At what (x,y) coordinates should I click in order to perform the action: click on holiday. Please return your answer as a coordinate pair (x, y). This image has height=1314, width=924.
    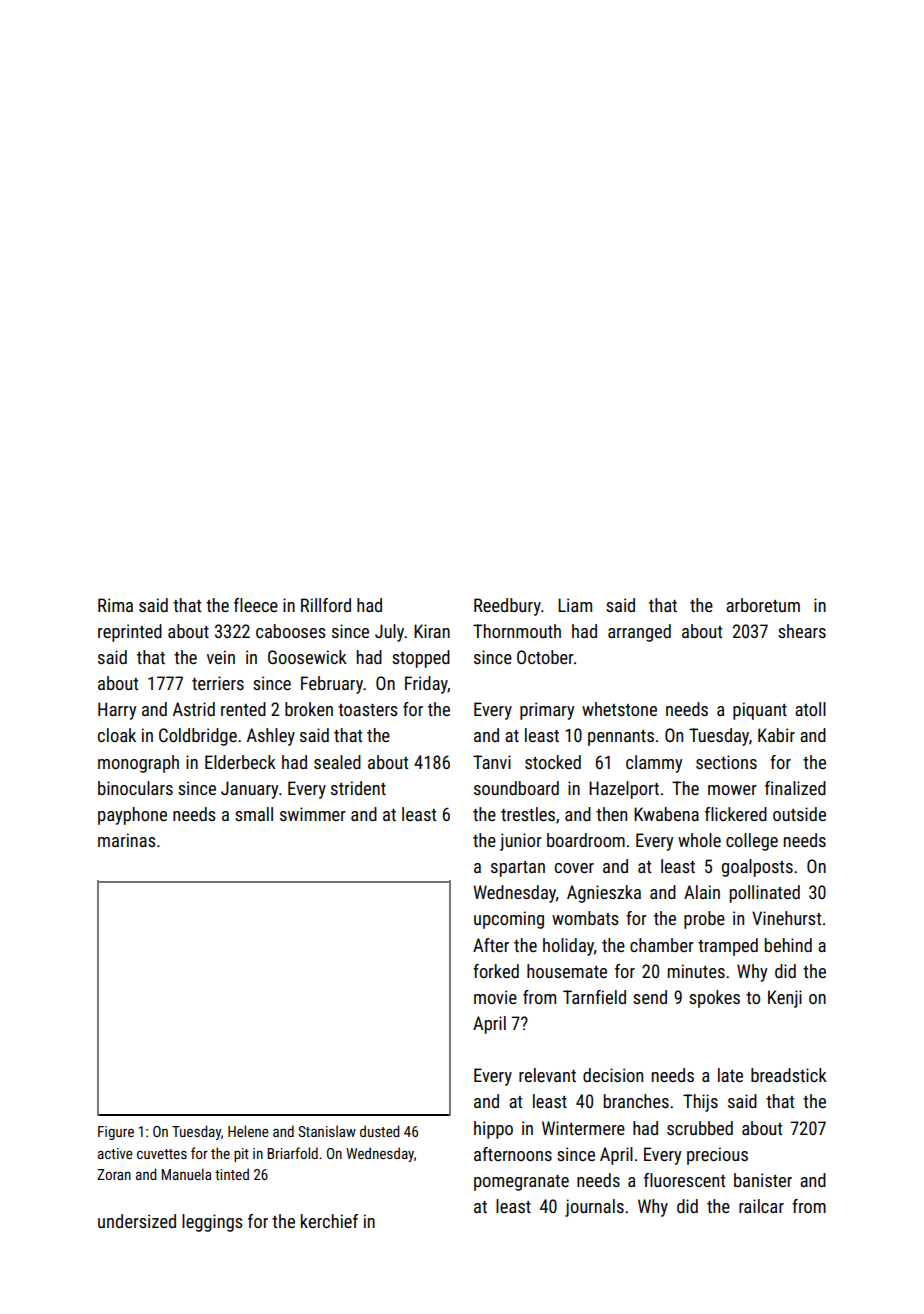
    Looking at the image, I should click on (568, 947).
